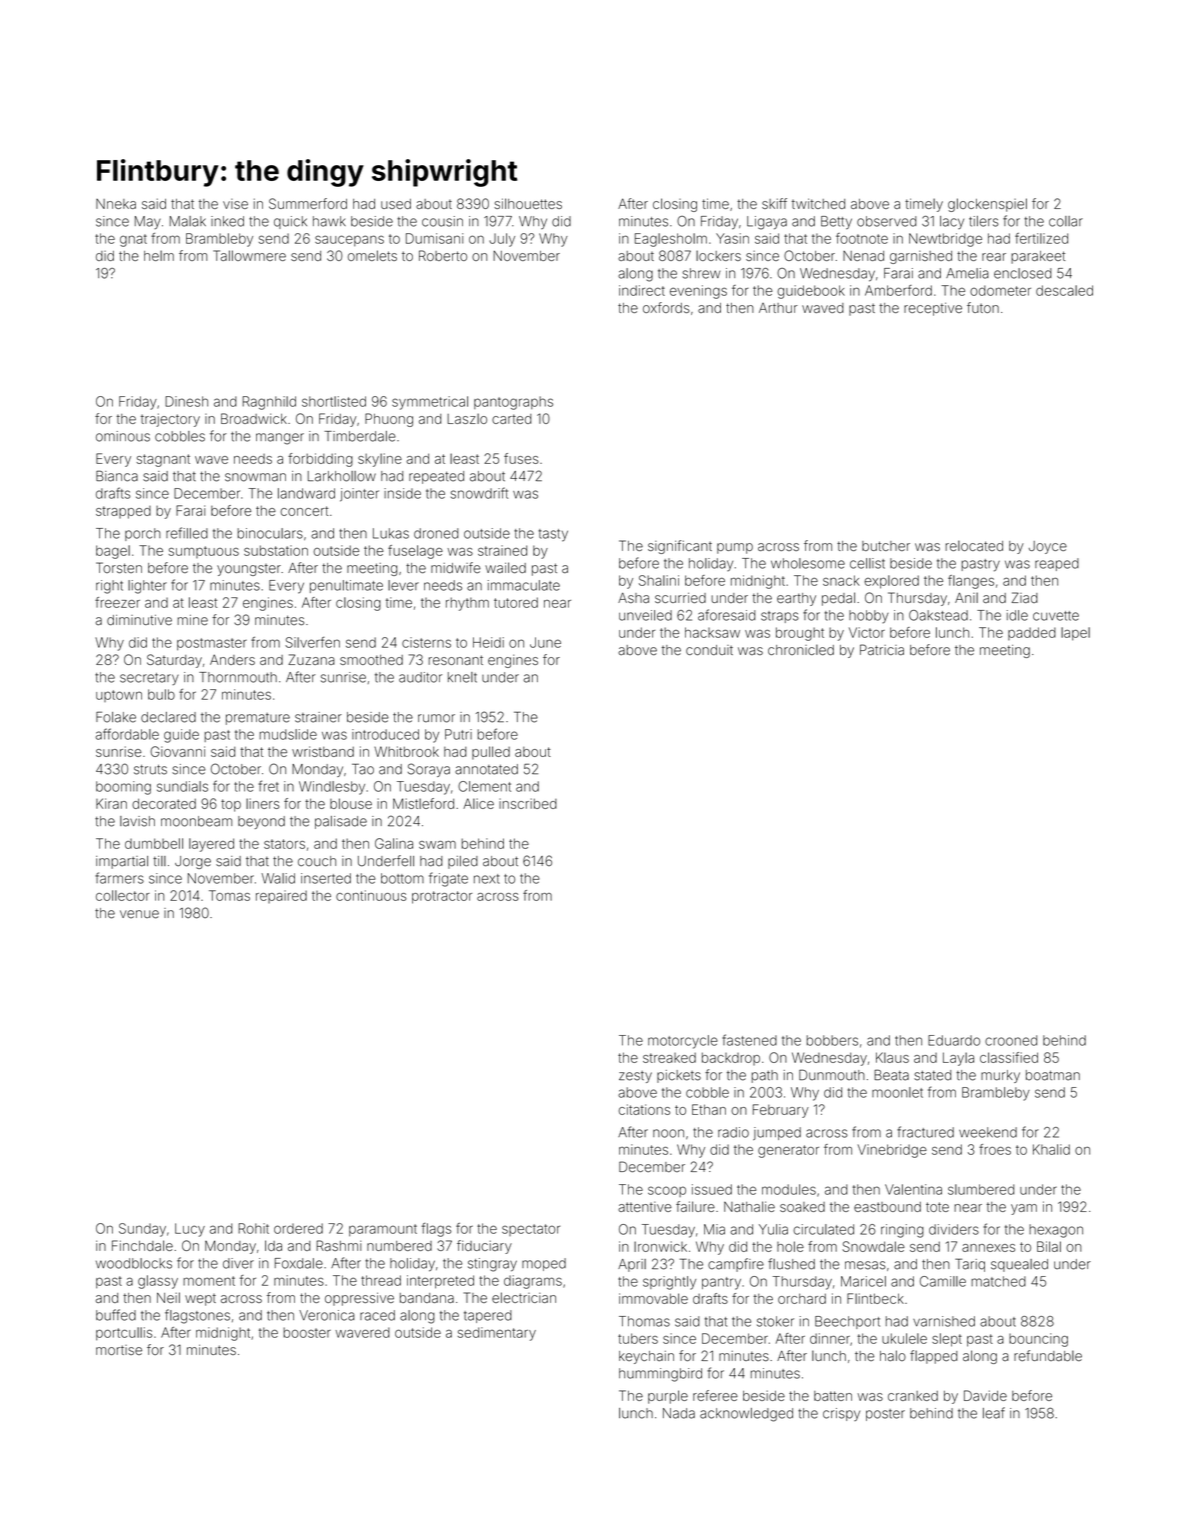 The height and width of the image is (1540, 1190). I want to click on collector, so click(123, 895).
